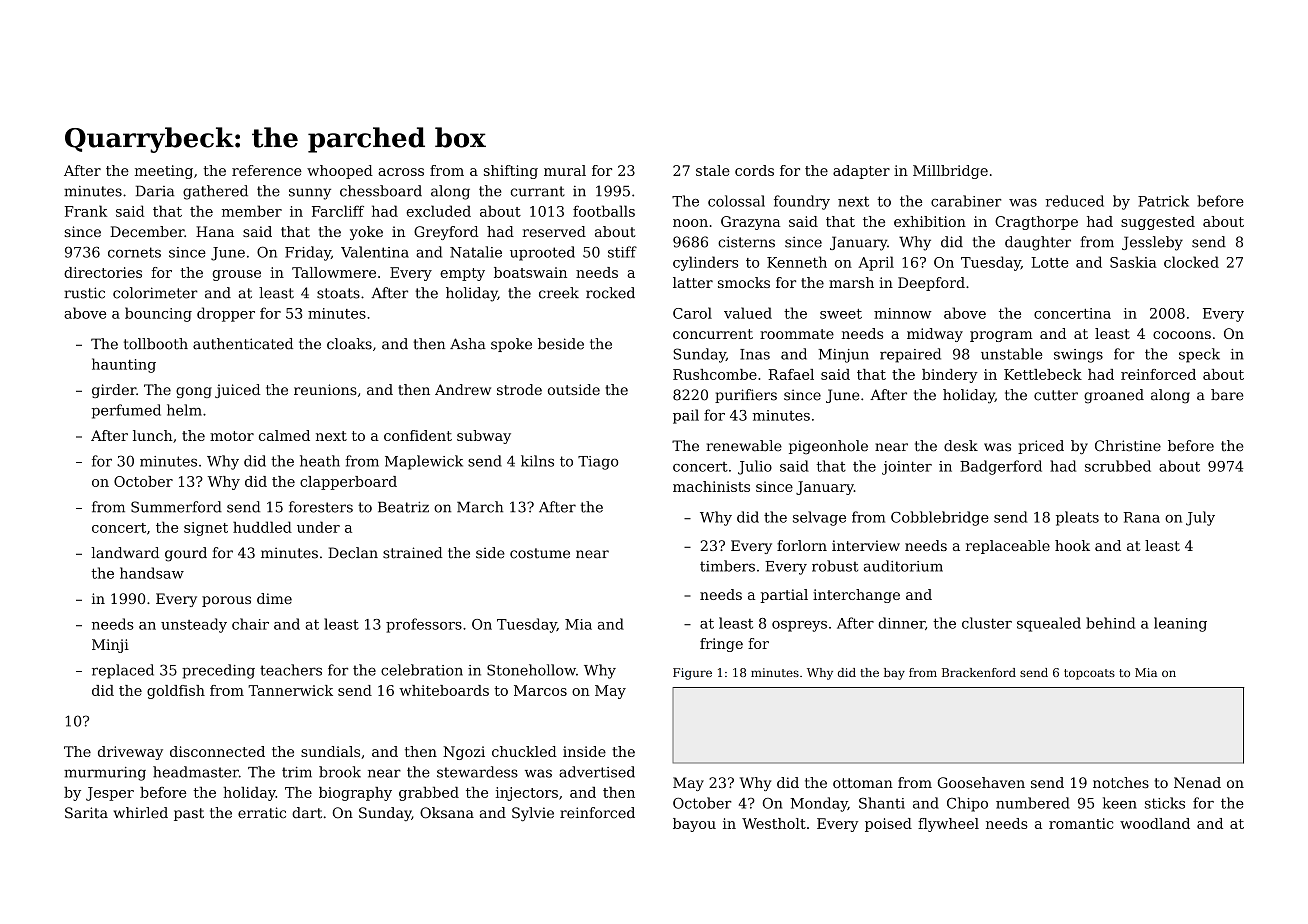  I want to click on ottoman, so click(863, 783).
